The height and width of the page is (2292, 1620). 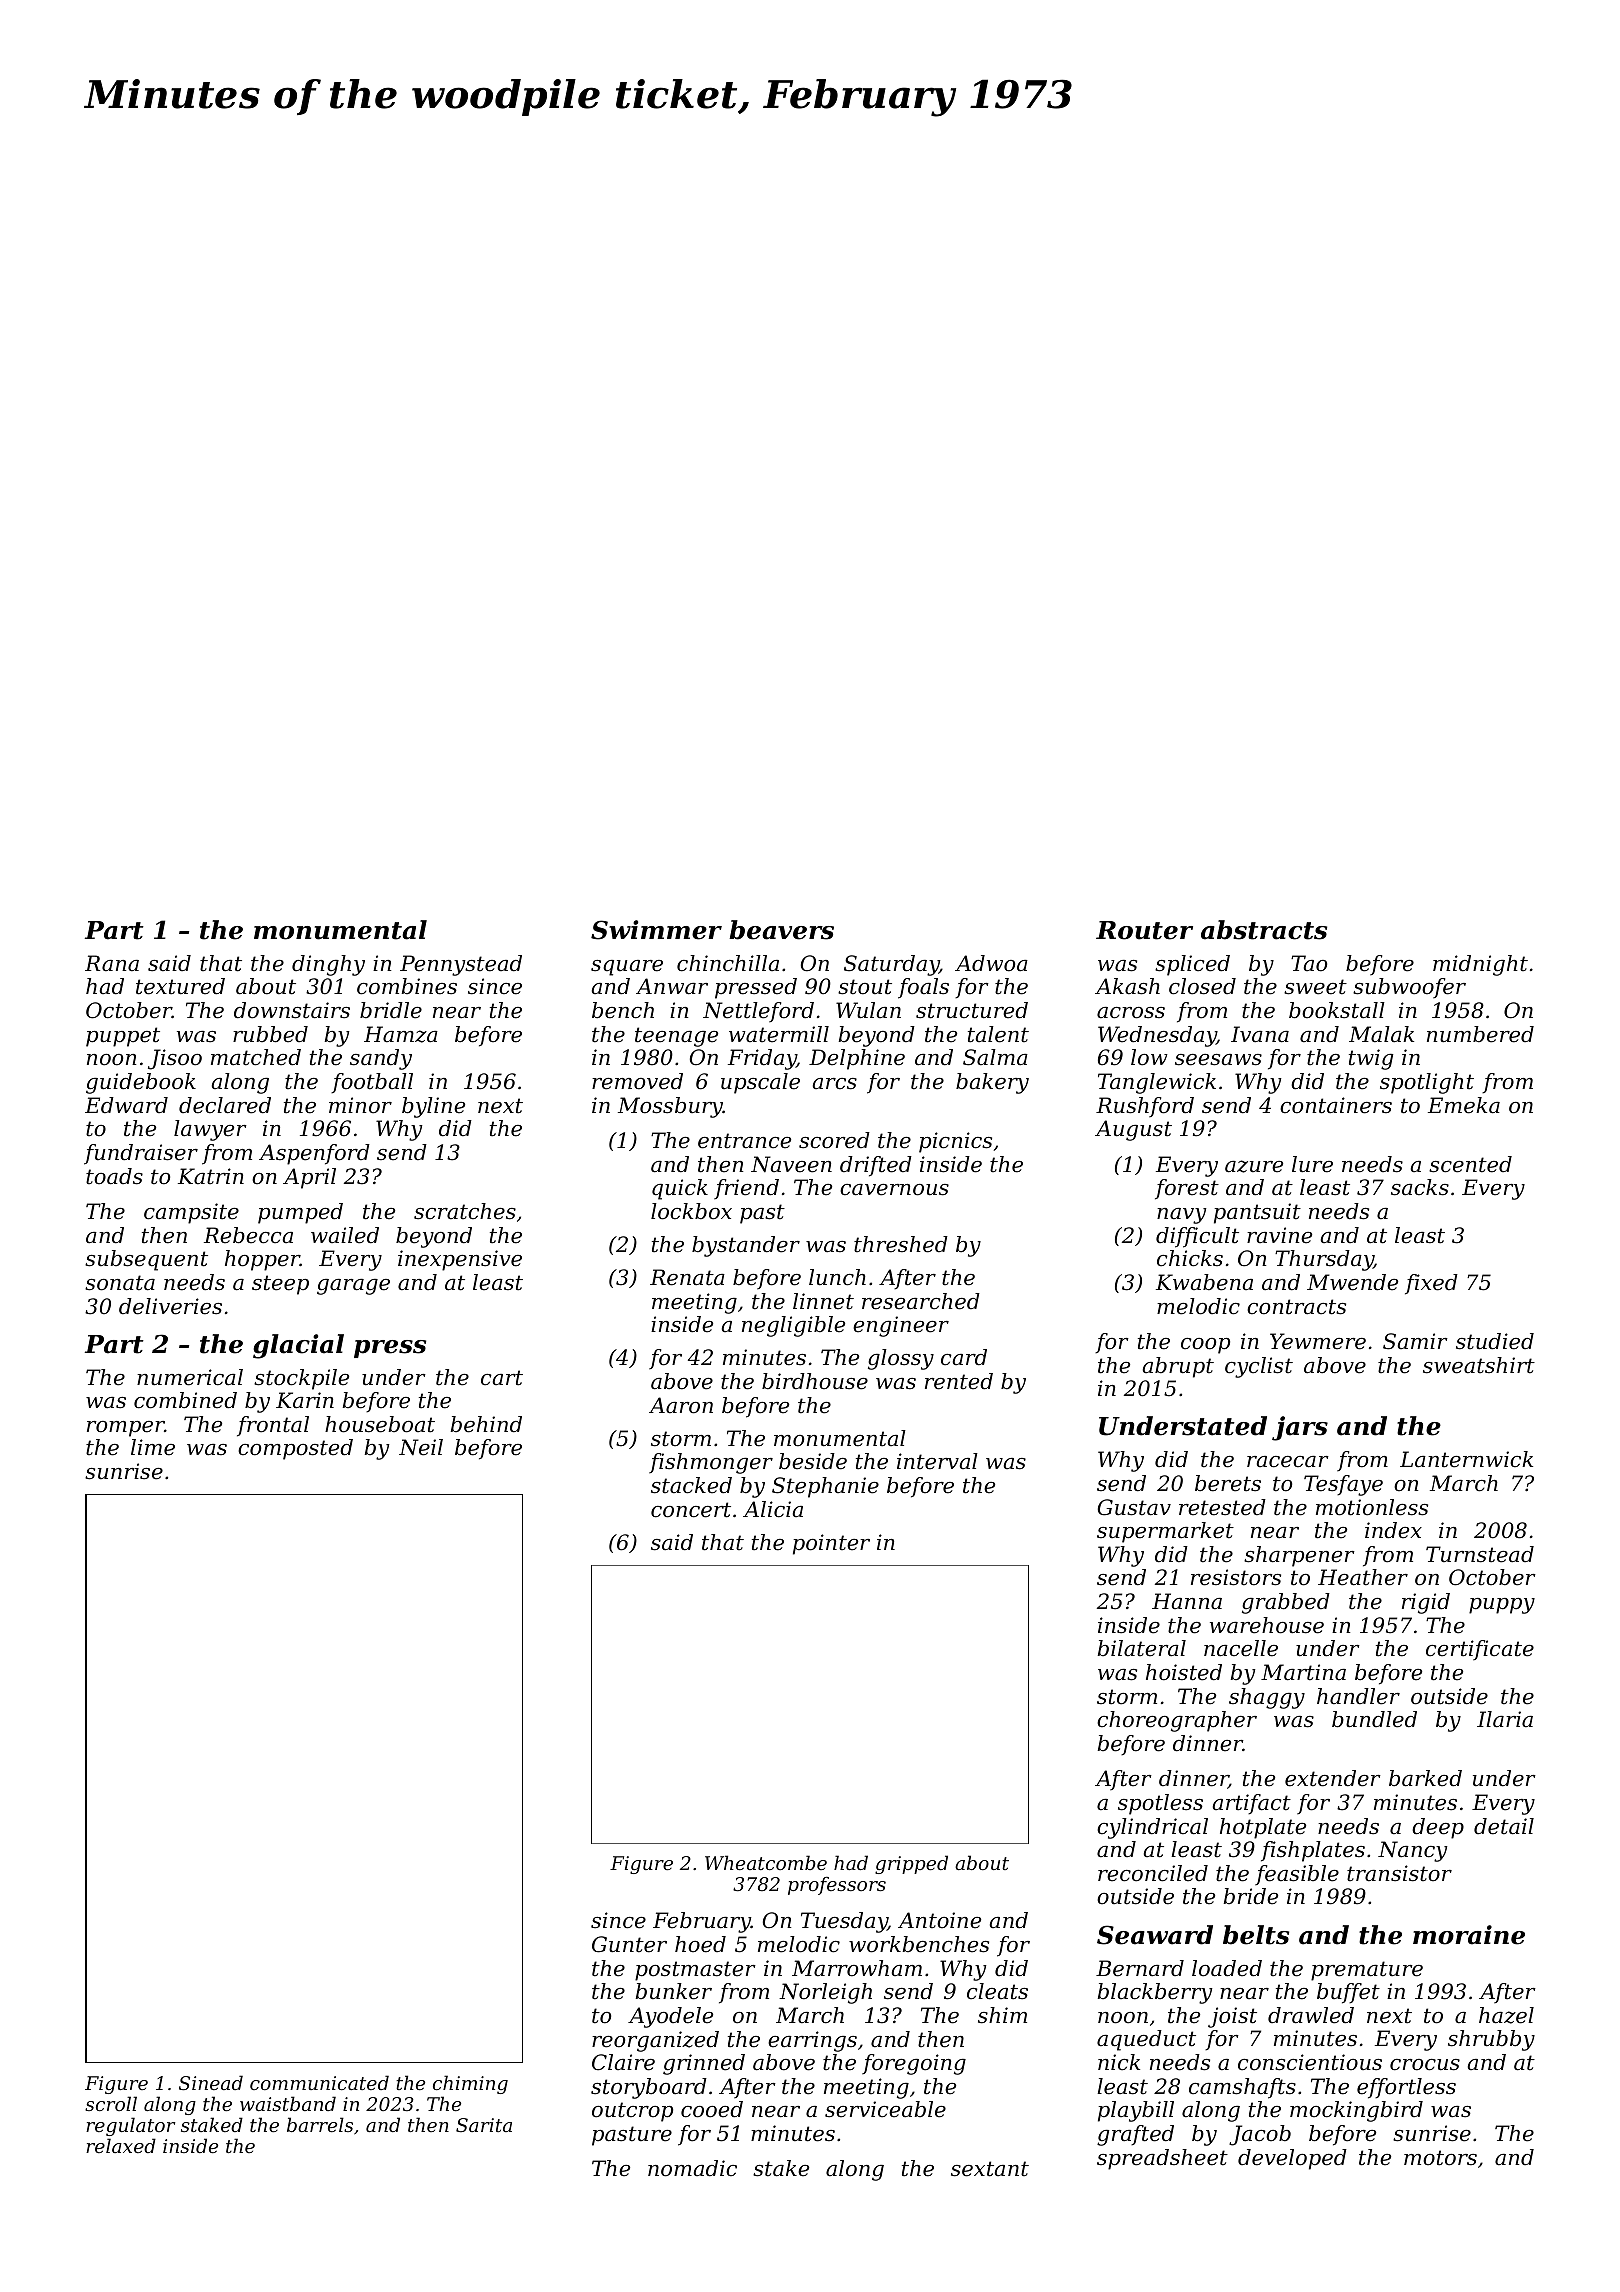 I want to click on foregoing, so click(x=914, y=2064).
